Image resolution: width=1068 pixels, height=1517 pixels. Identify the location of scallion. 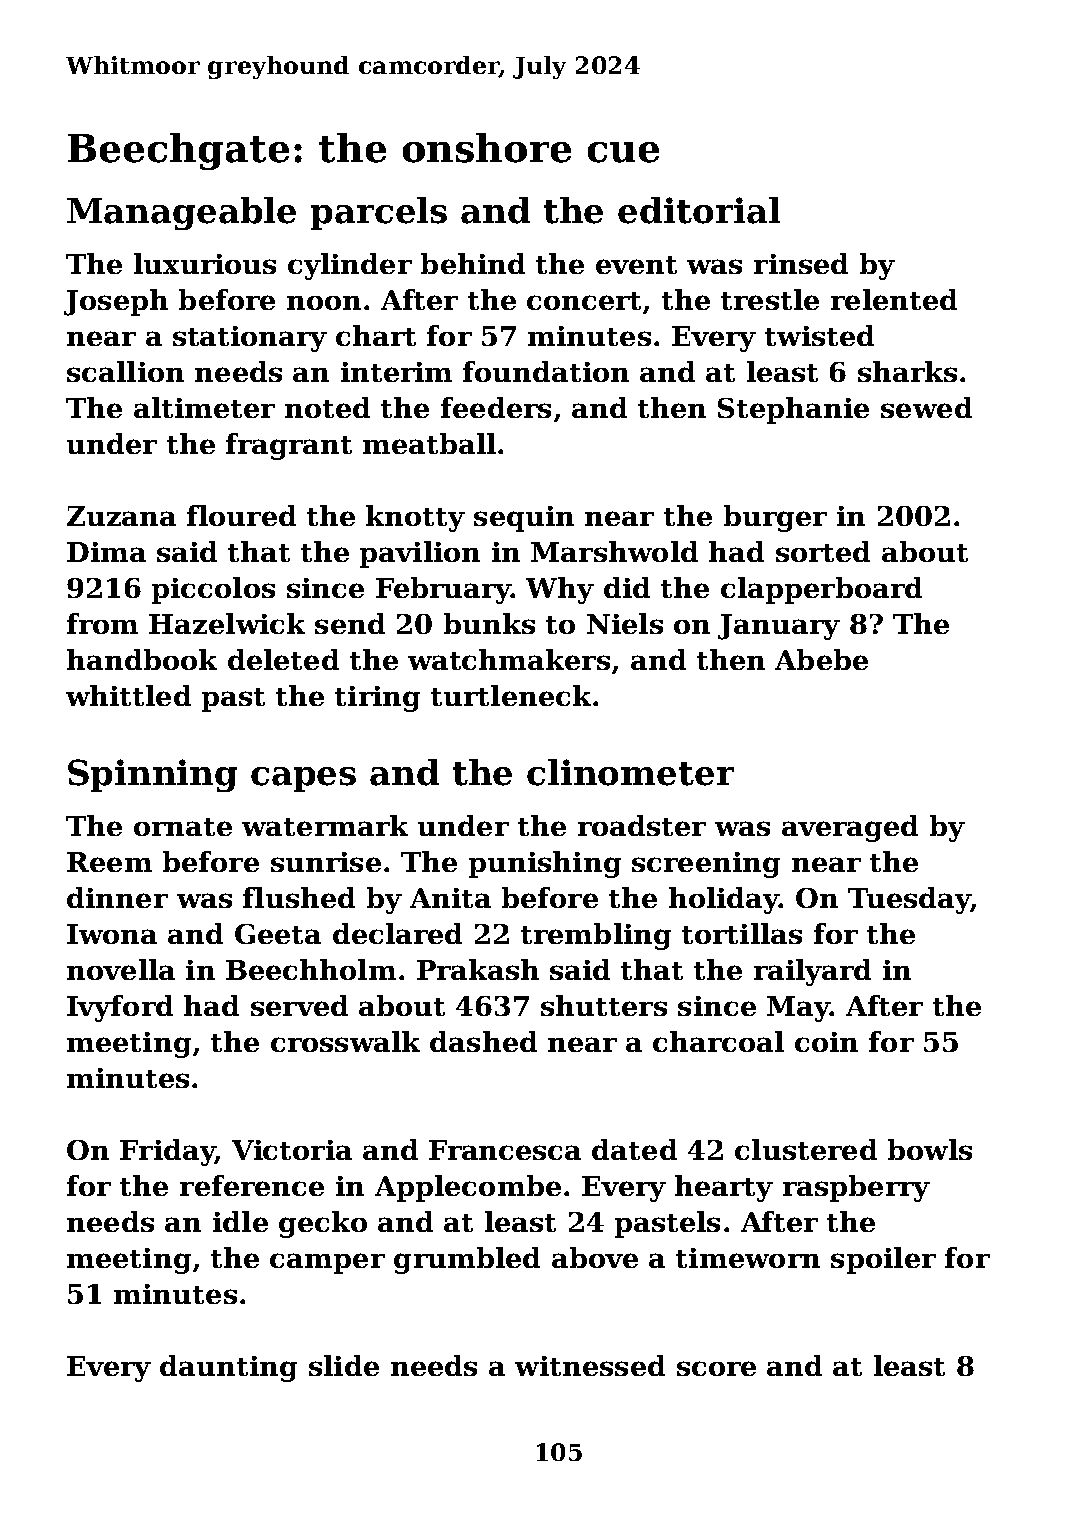
(125, 371).
